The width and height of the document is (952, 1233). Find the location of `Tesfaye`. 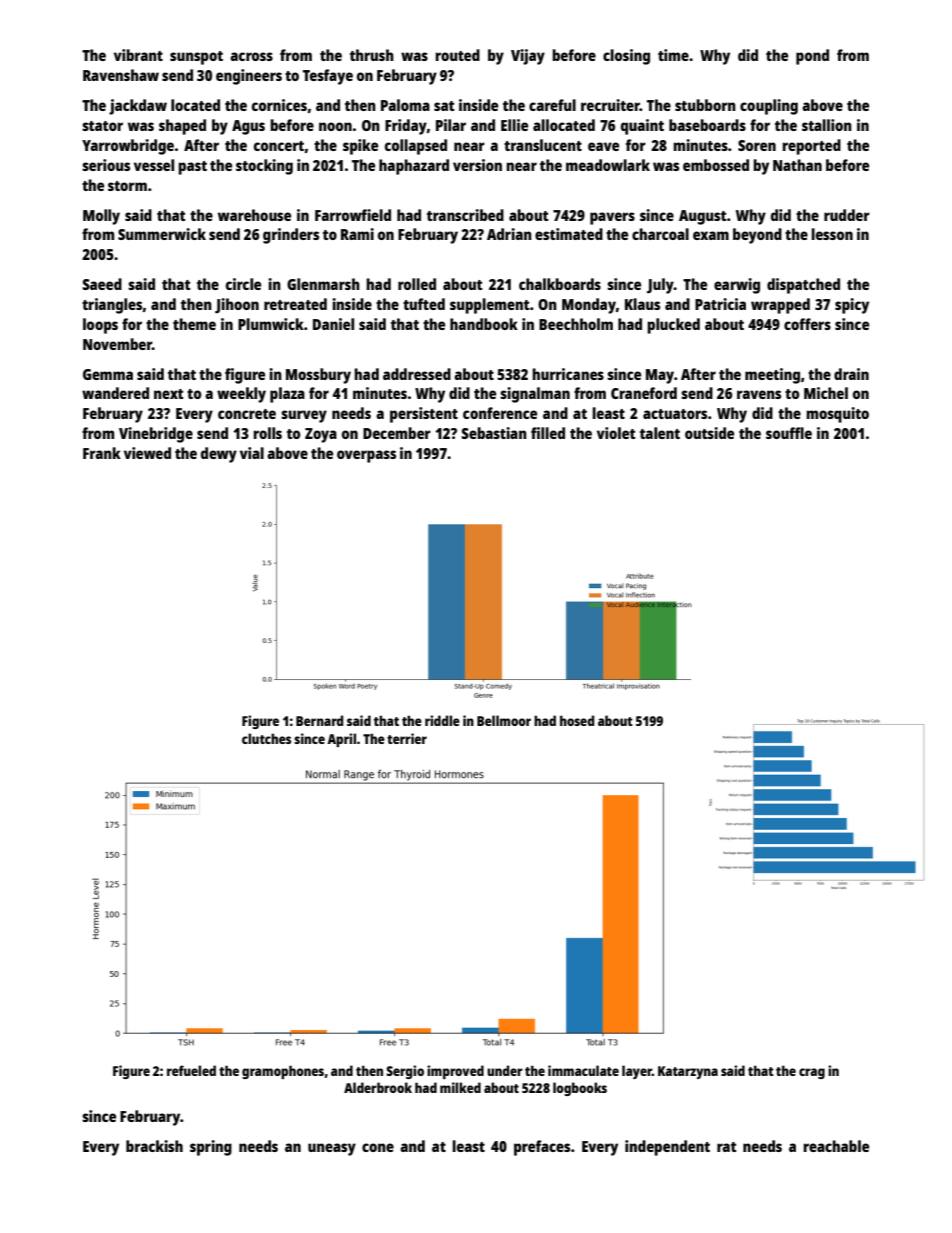

Tesfaye is located at coordinates (328, 77).
